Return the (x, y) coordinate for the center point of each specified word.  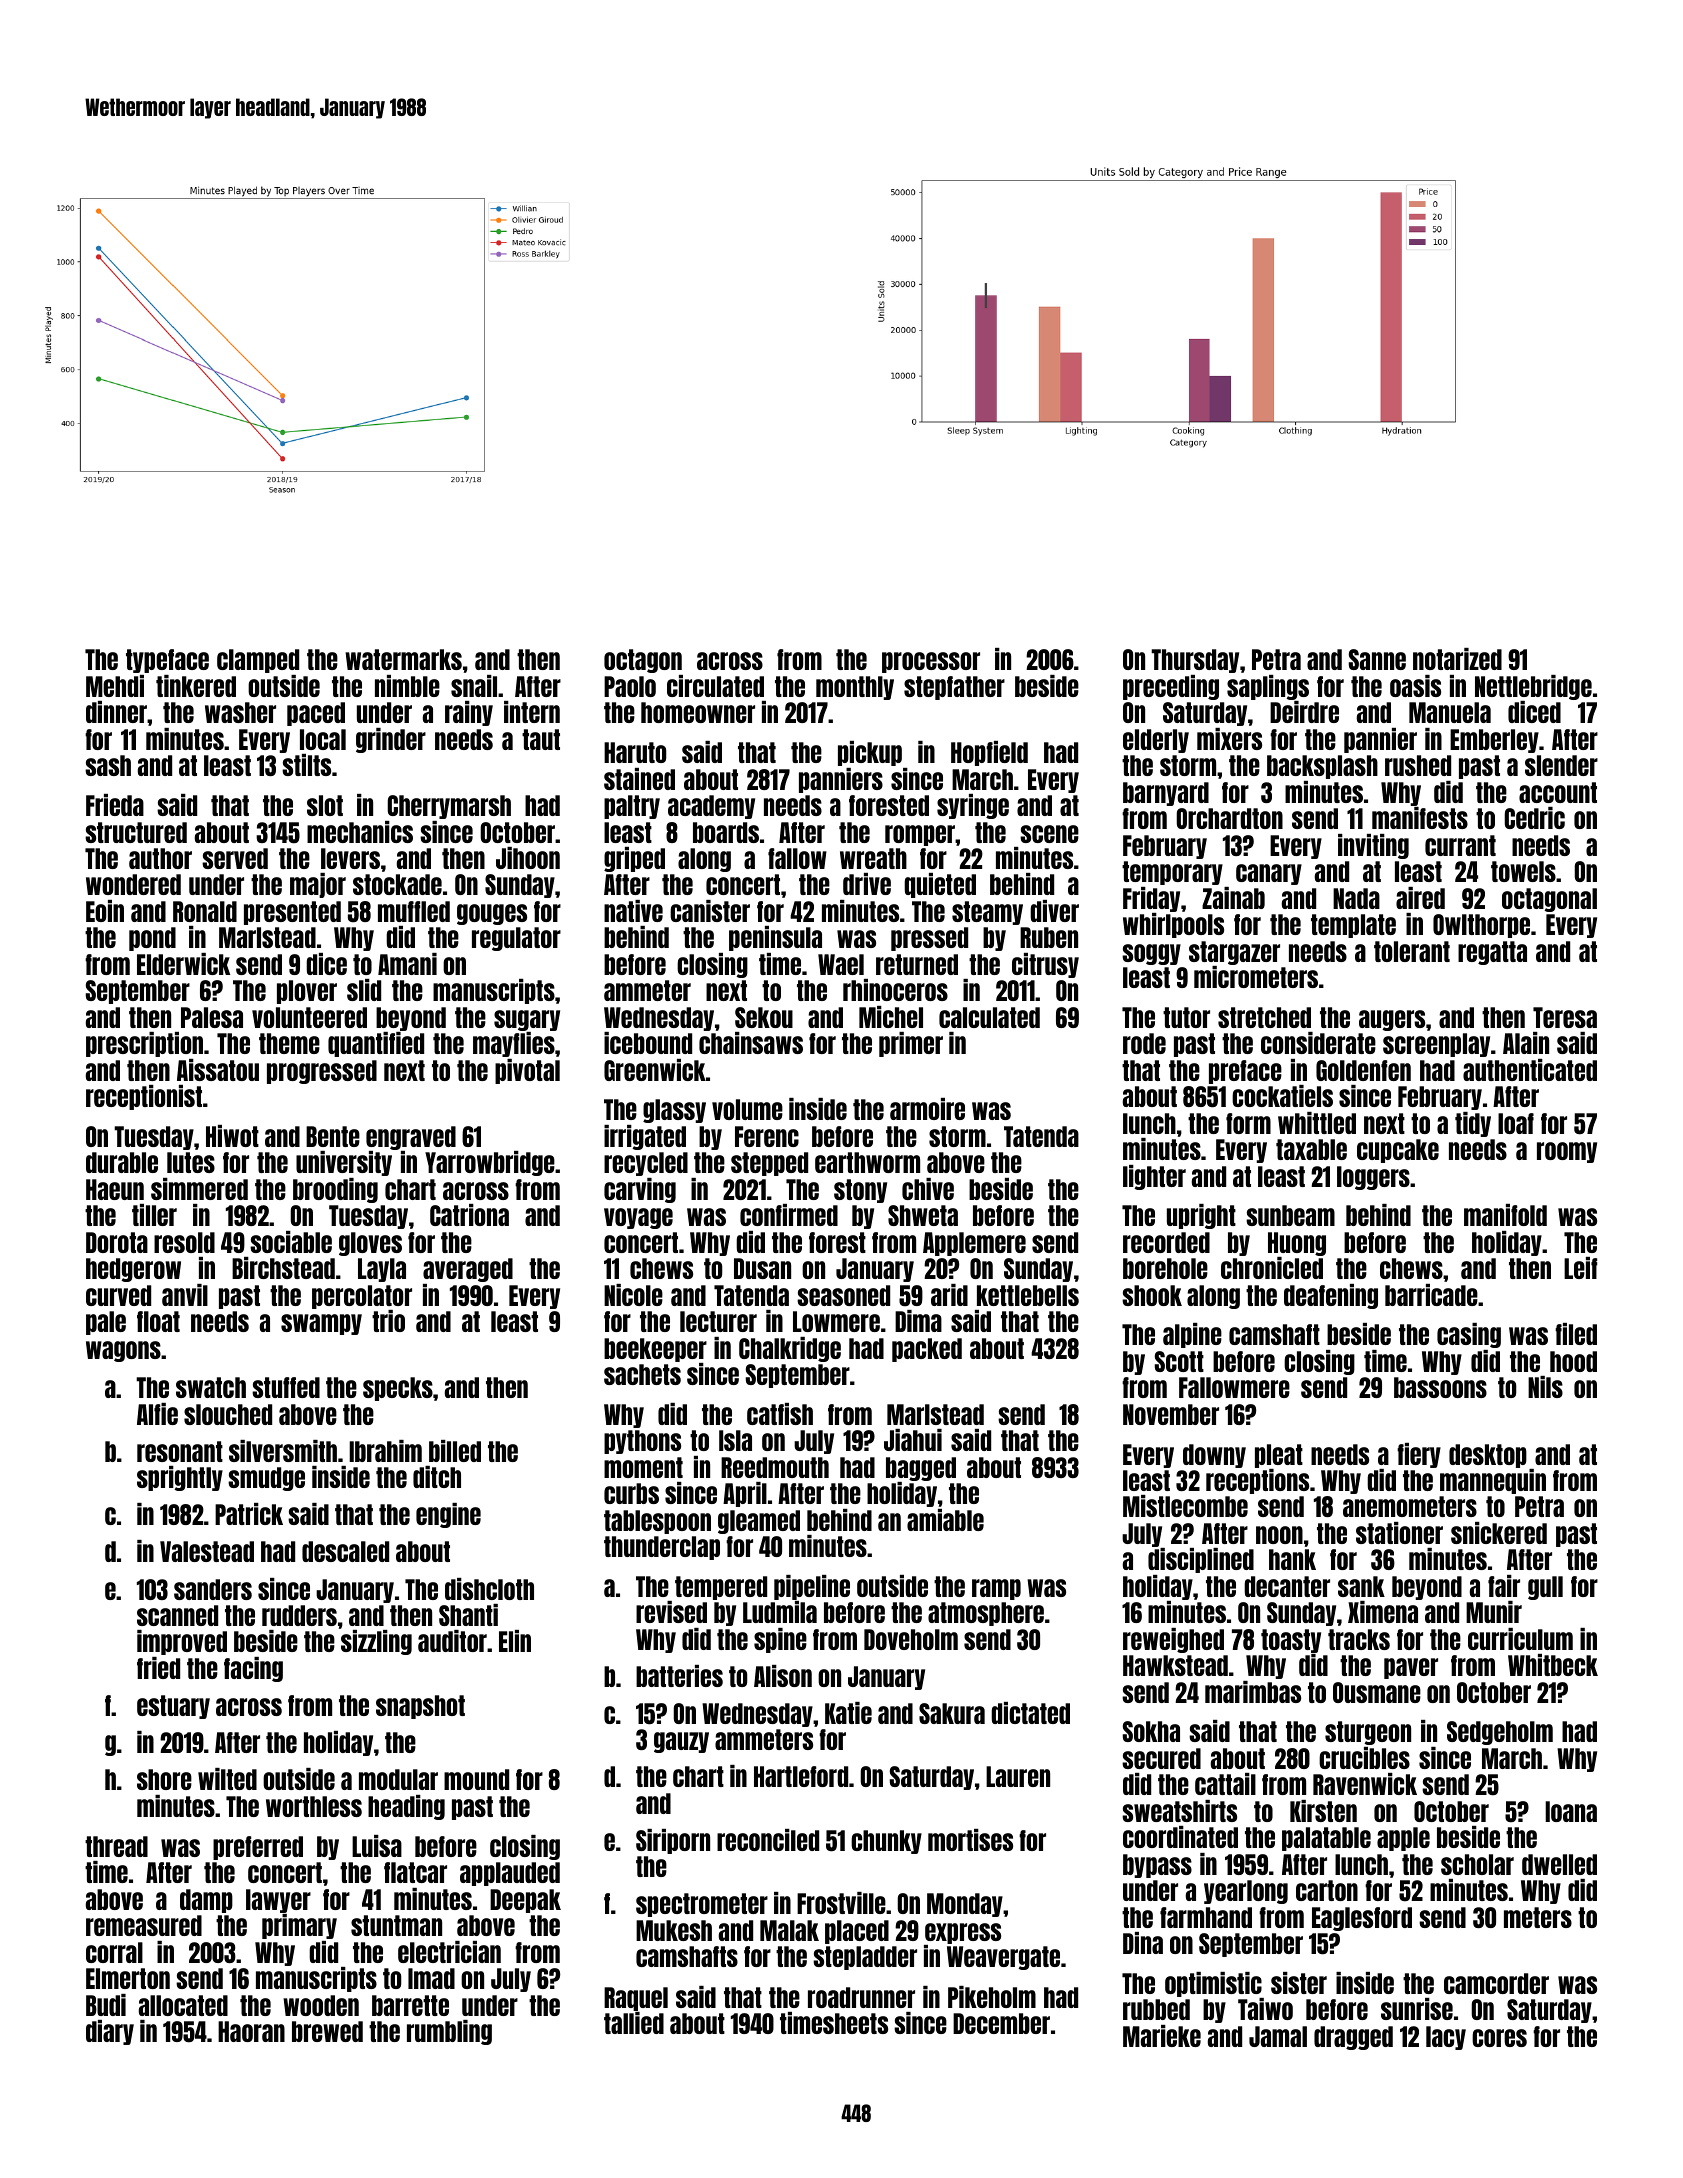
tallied (634, 2023)
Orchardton (1229, 818)
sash (108, 765)
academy (711, 807)
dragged (1353, 2038)
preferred (258, 1848)
